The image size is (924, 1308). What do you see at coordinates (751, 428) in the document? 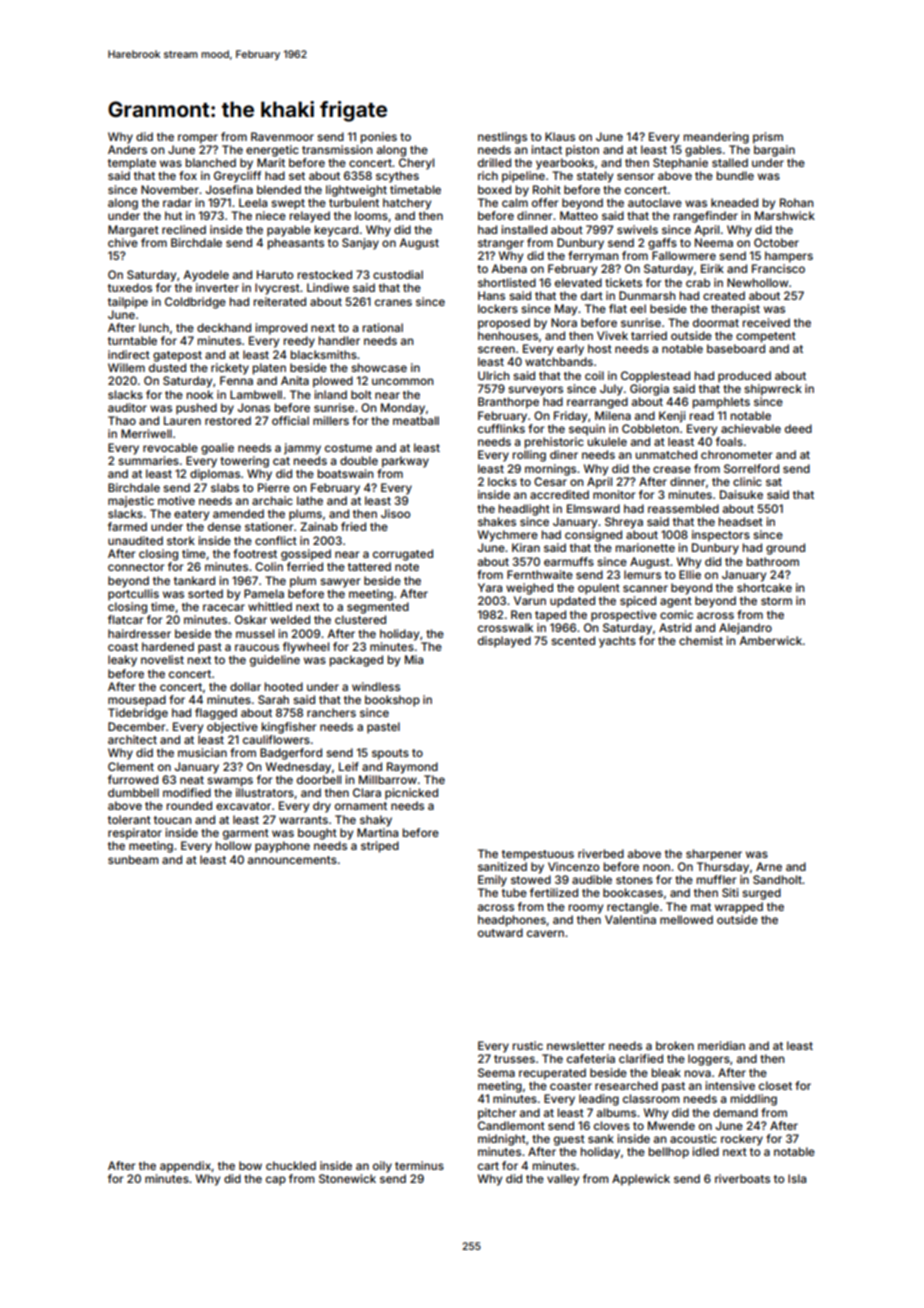
I see `achievable` at bounding box center [751, 428].
